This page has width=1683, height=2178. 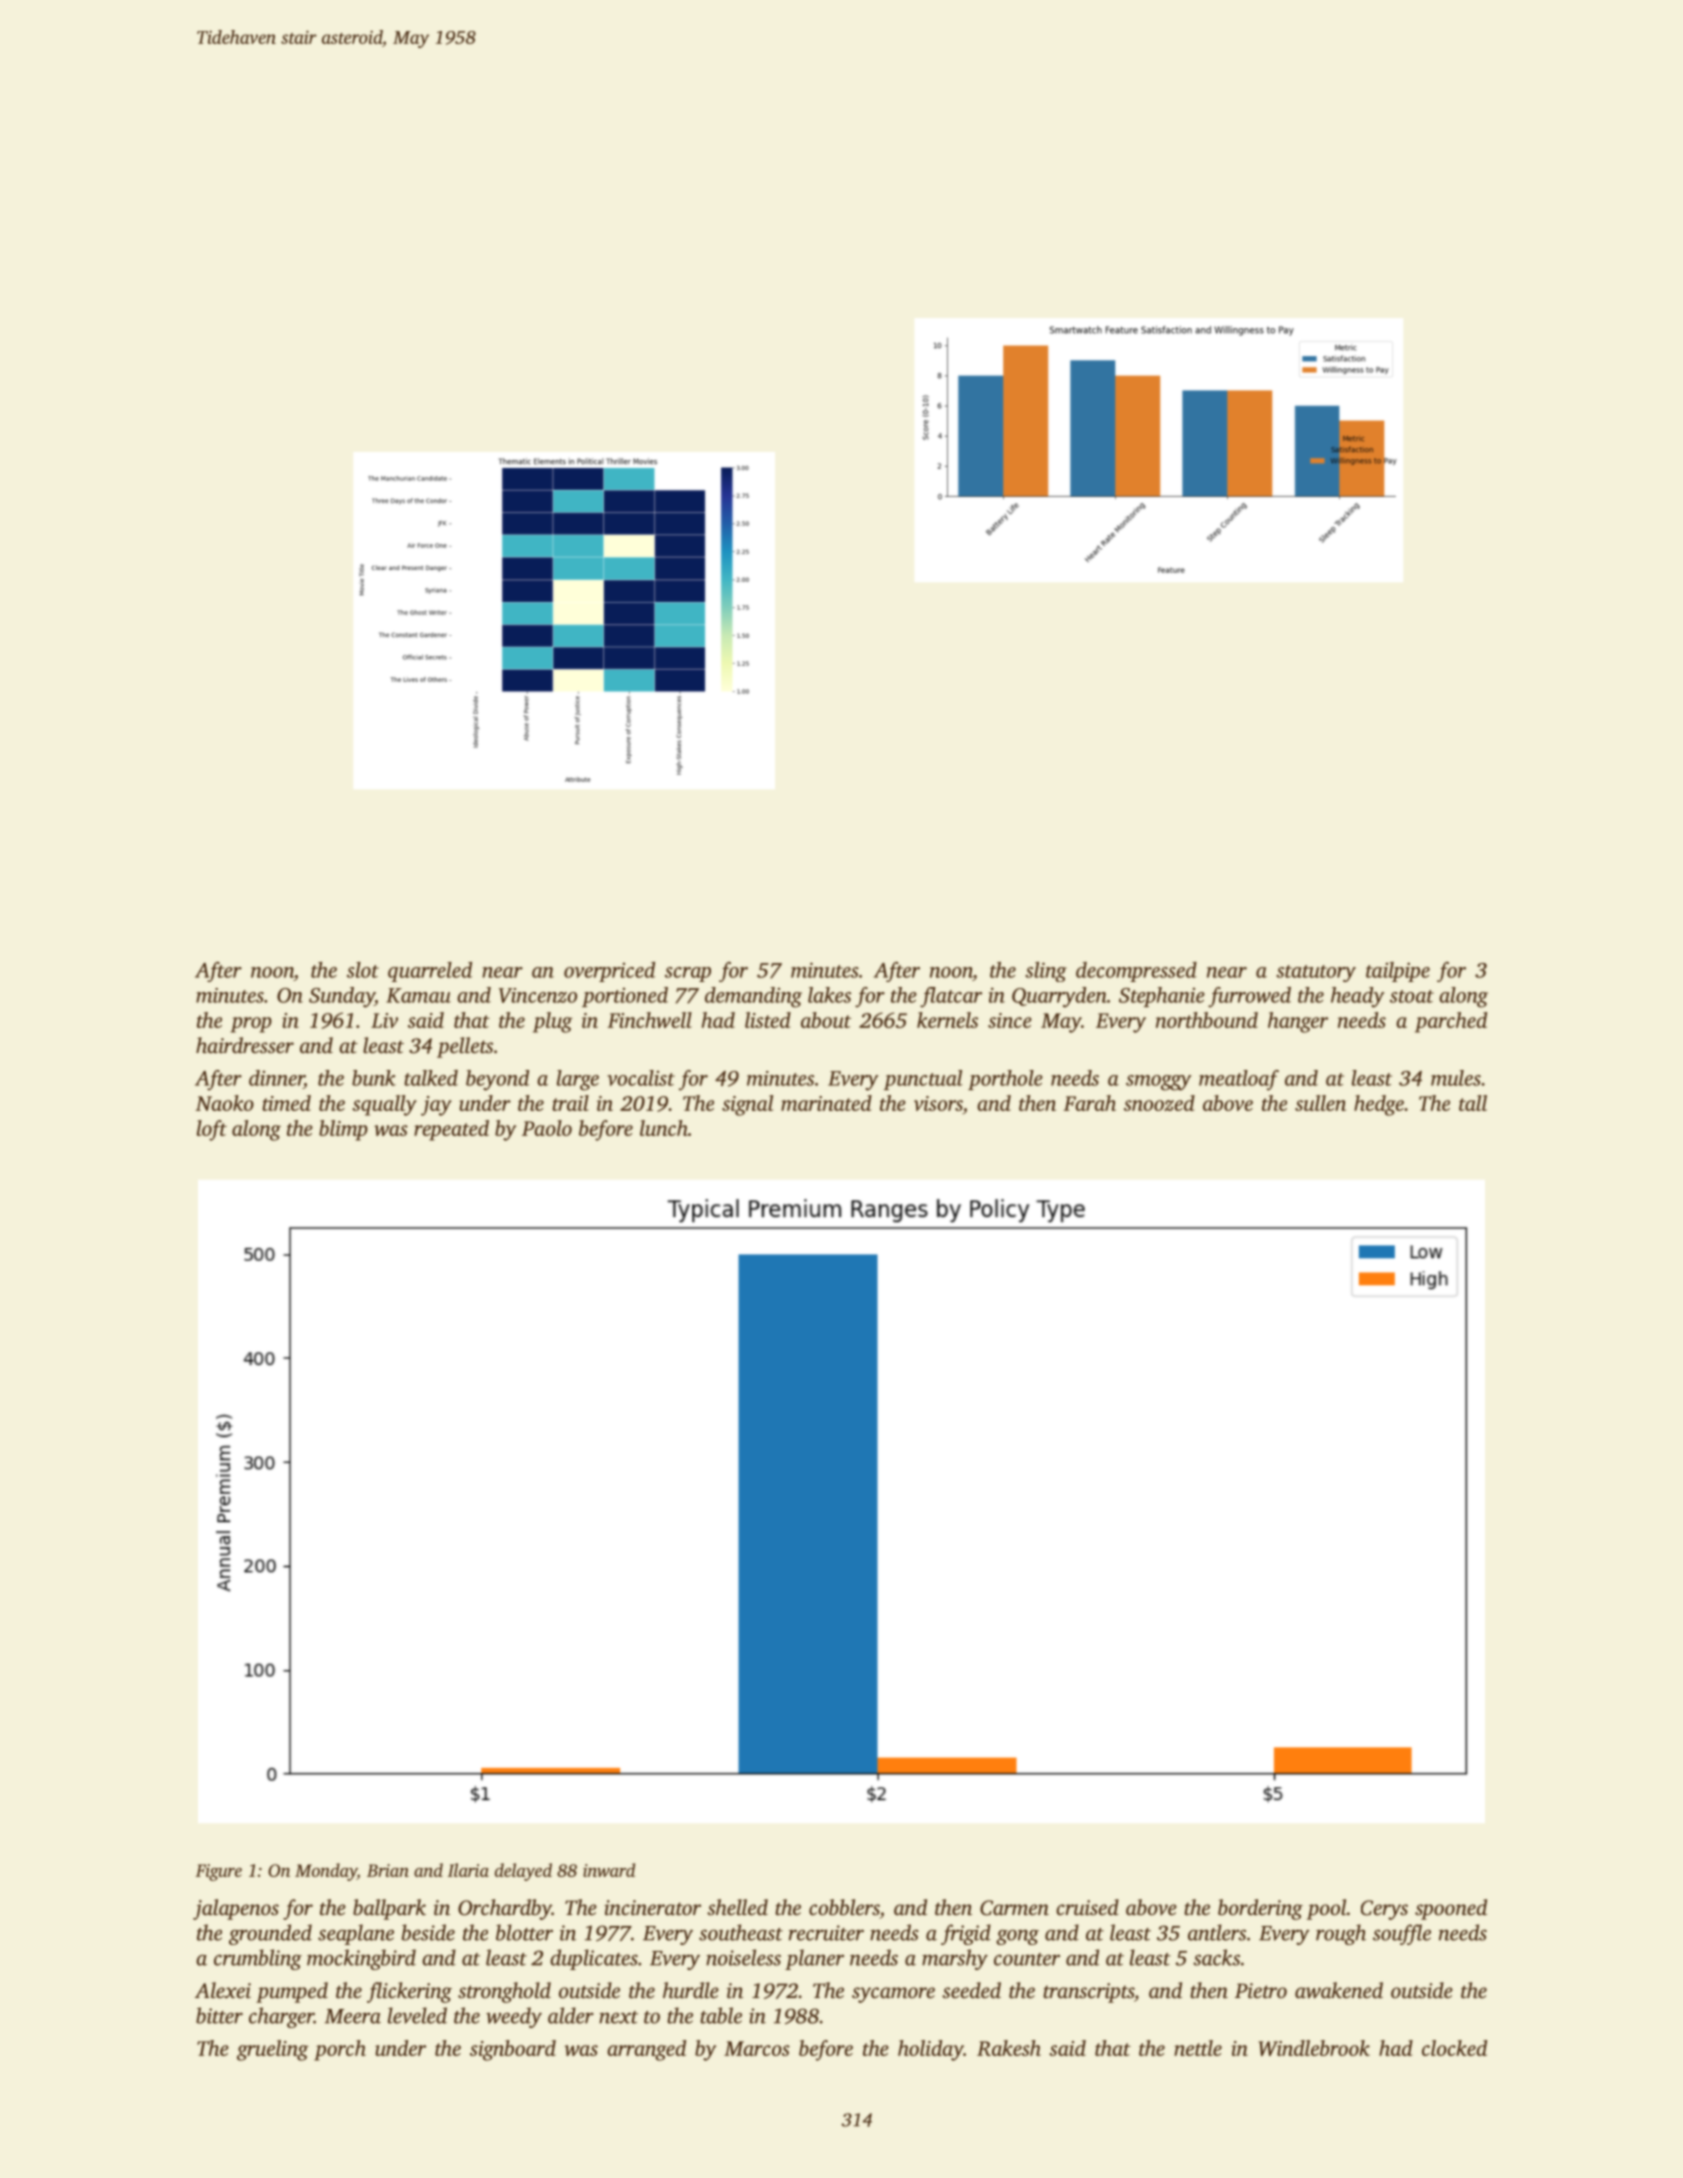 What do you see at coordinates (430, 972) in the page?
I see `quarreled` at bounding box center [430, 972].
